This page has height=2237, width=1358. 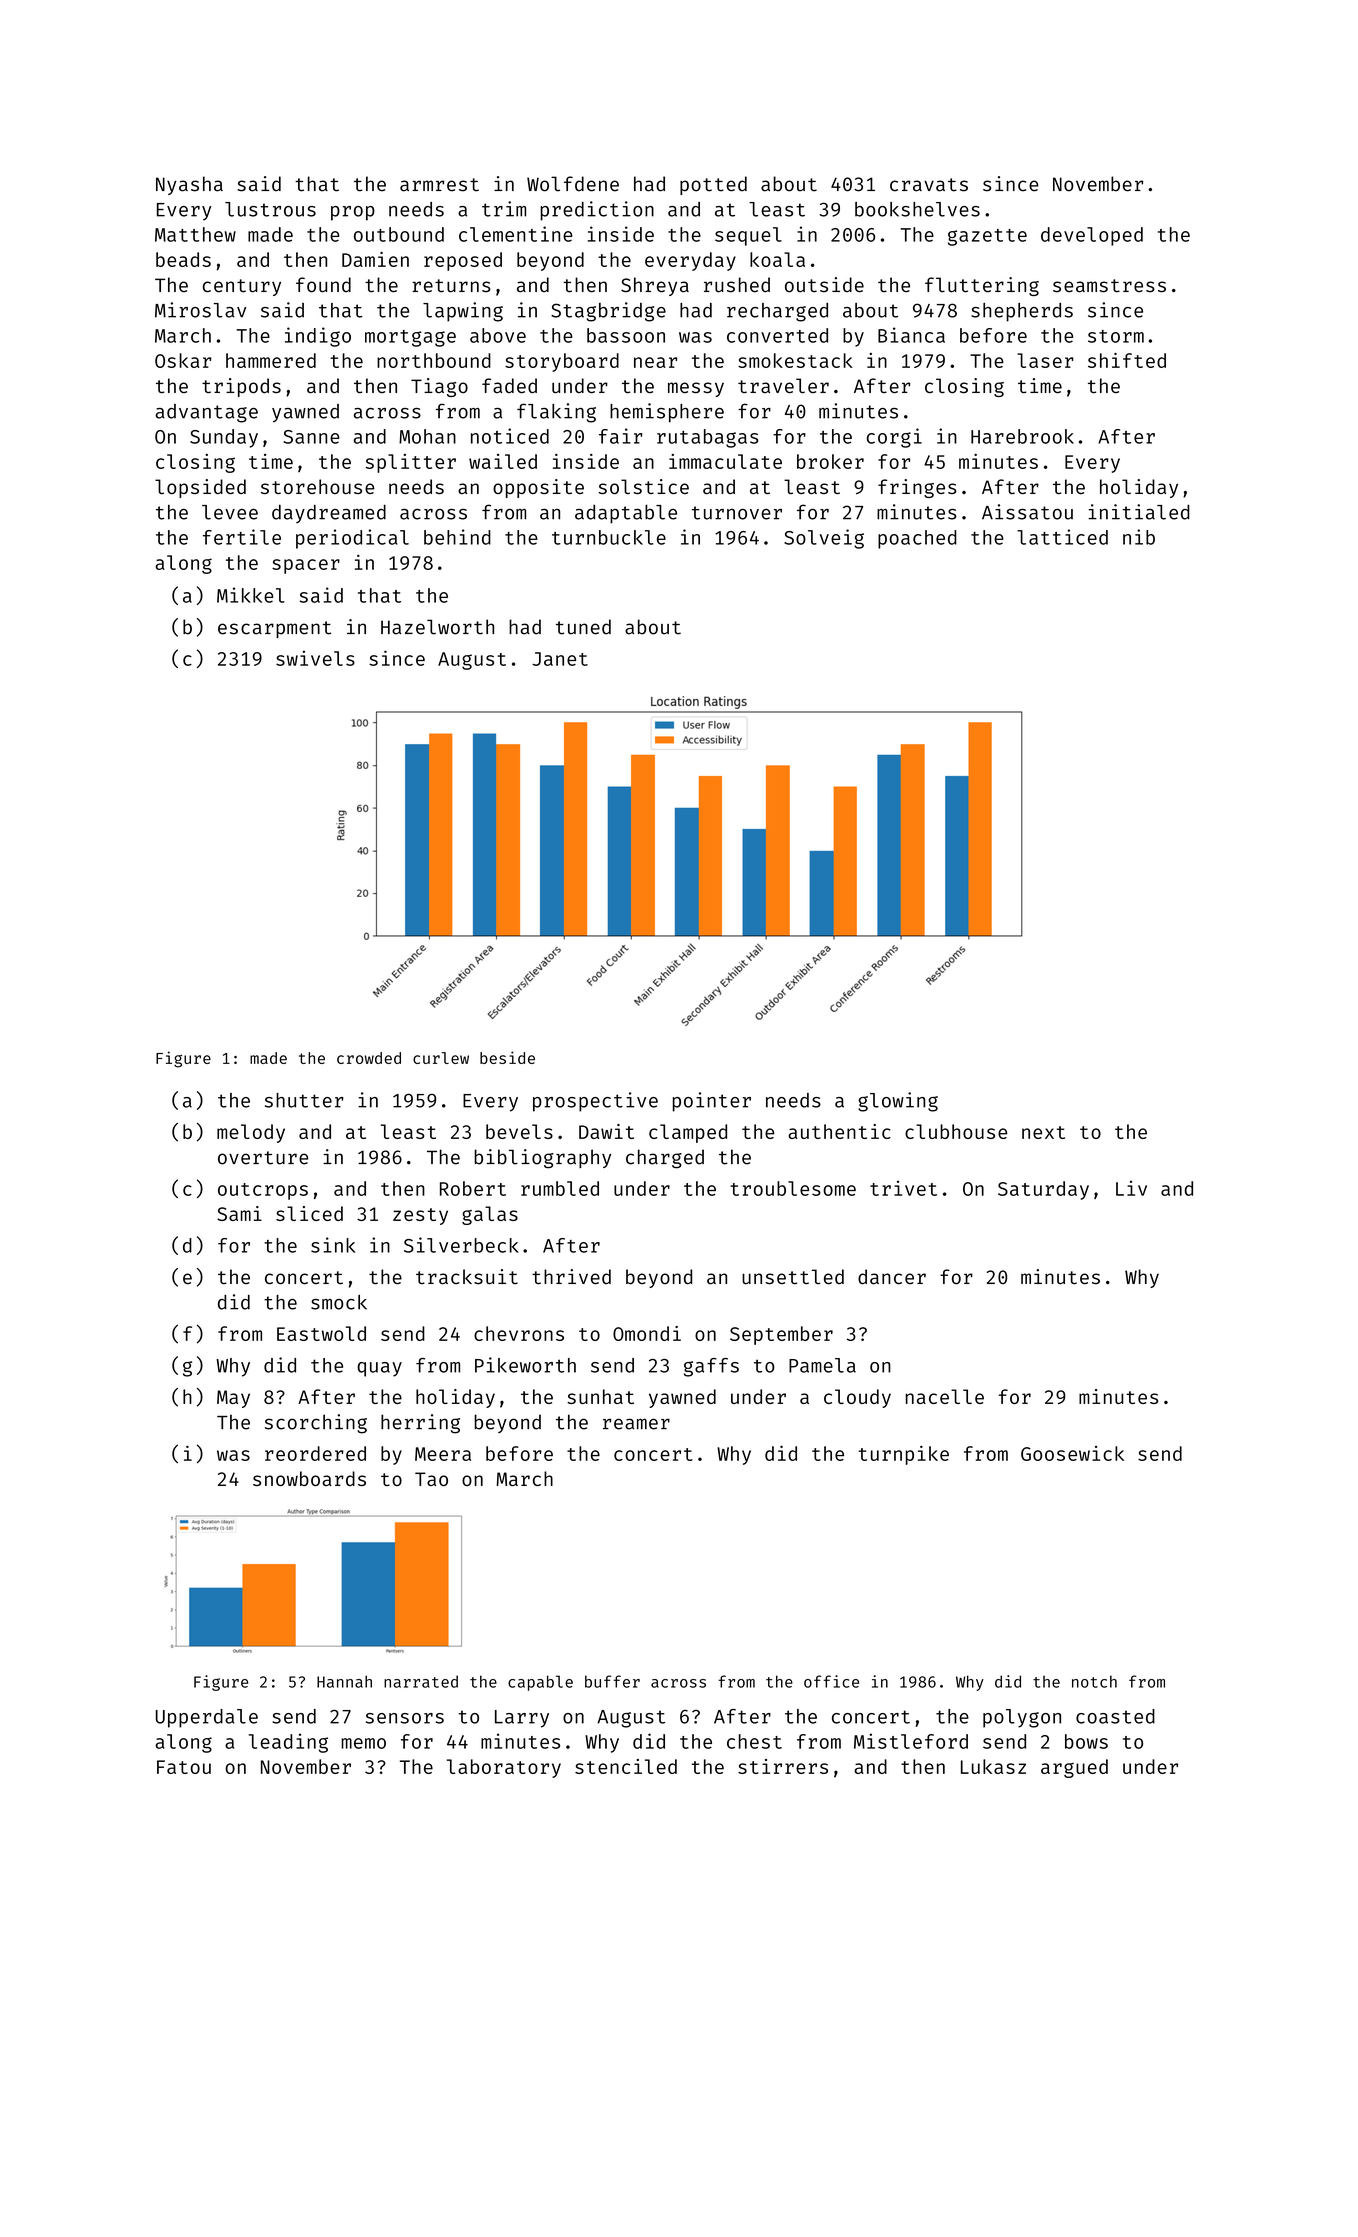 I want to click on nib, so click(x=1139, y=537).
